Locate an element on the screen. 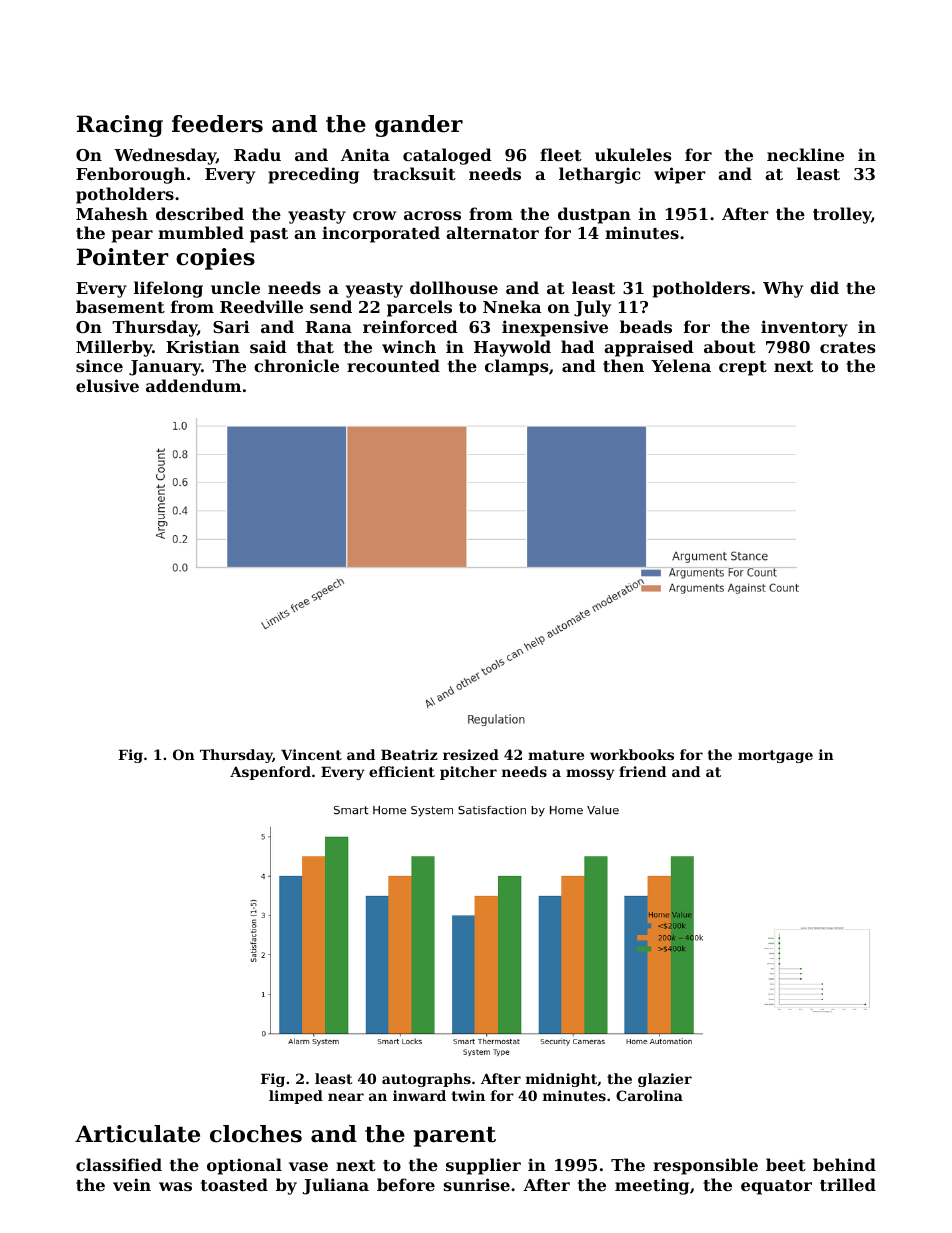 The height and width of the screenshot is (1233, 952). Aspenford is located at coordinates (270, 773).
